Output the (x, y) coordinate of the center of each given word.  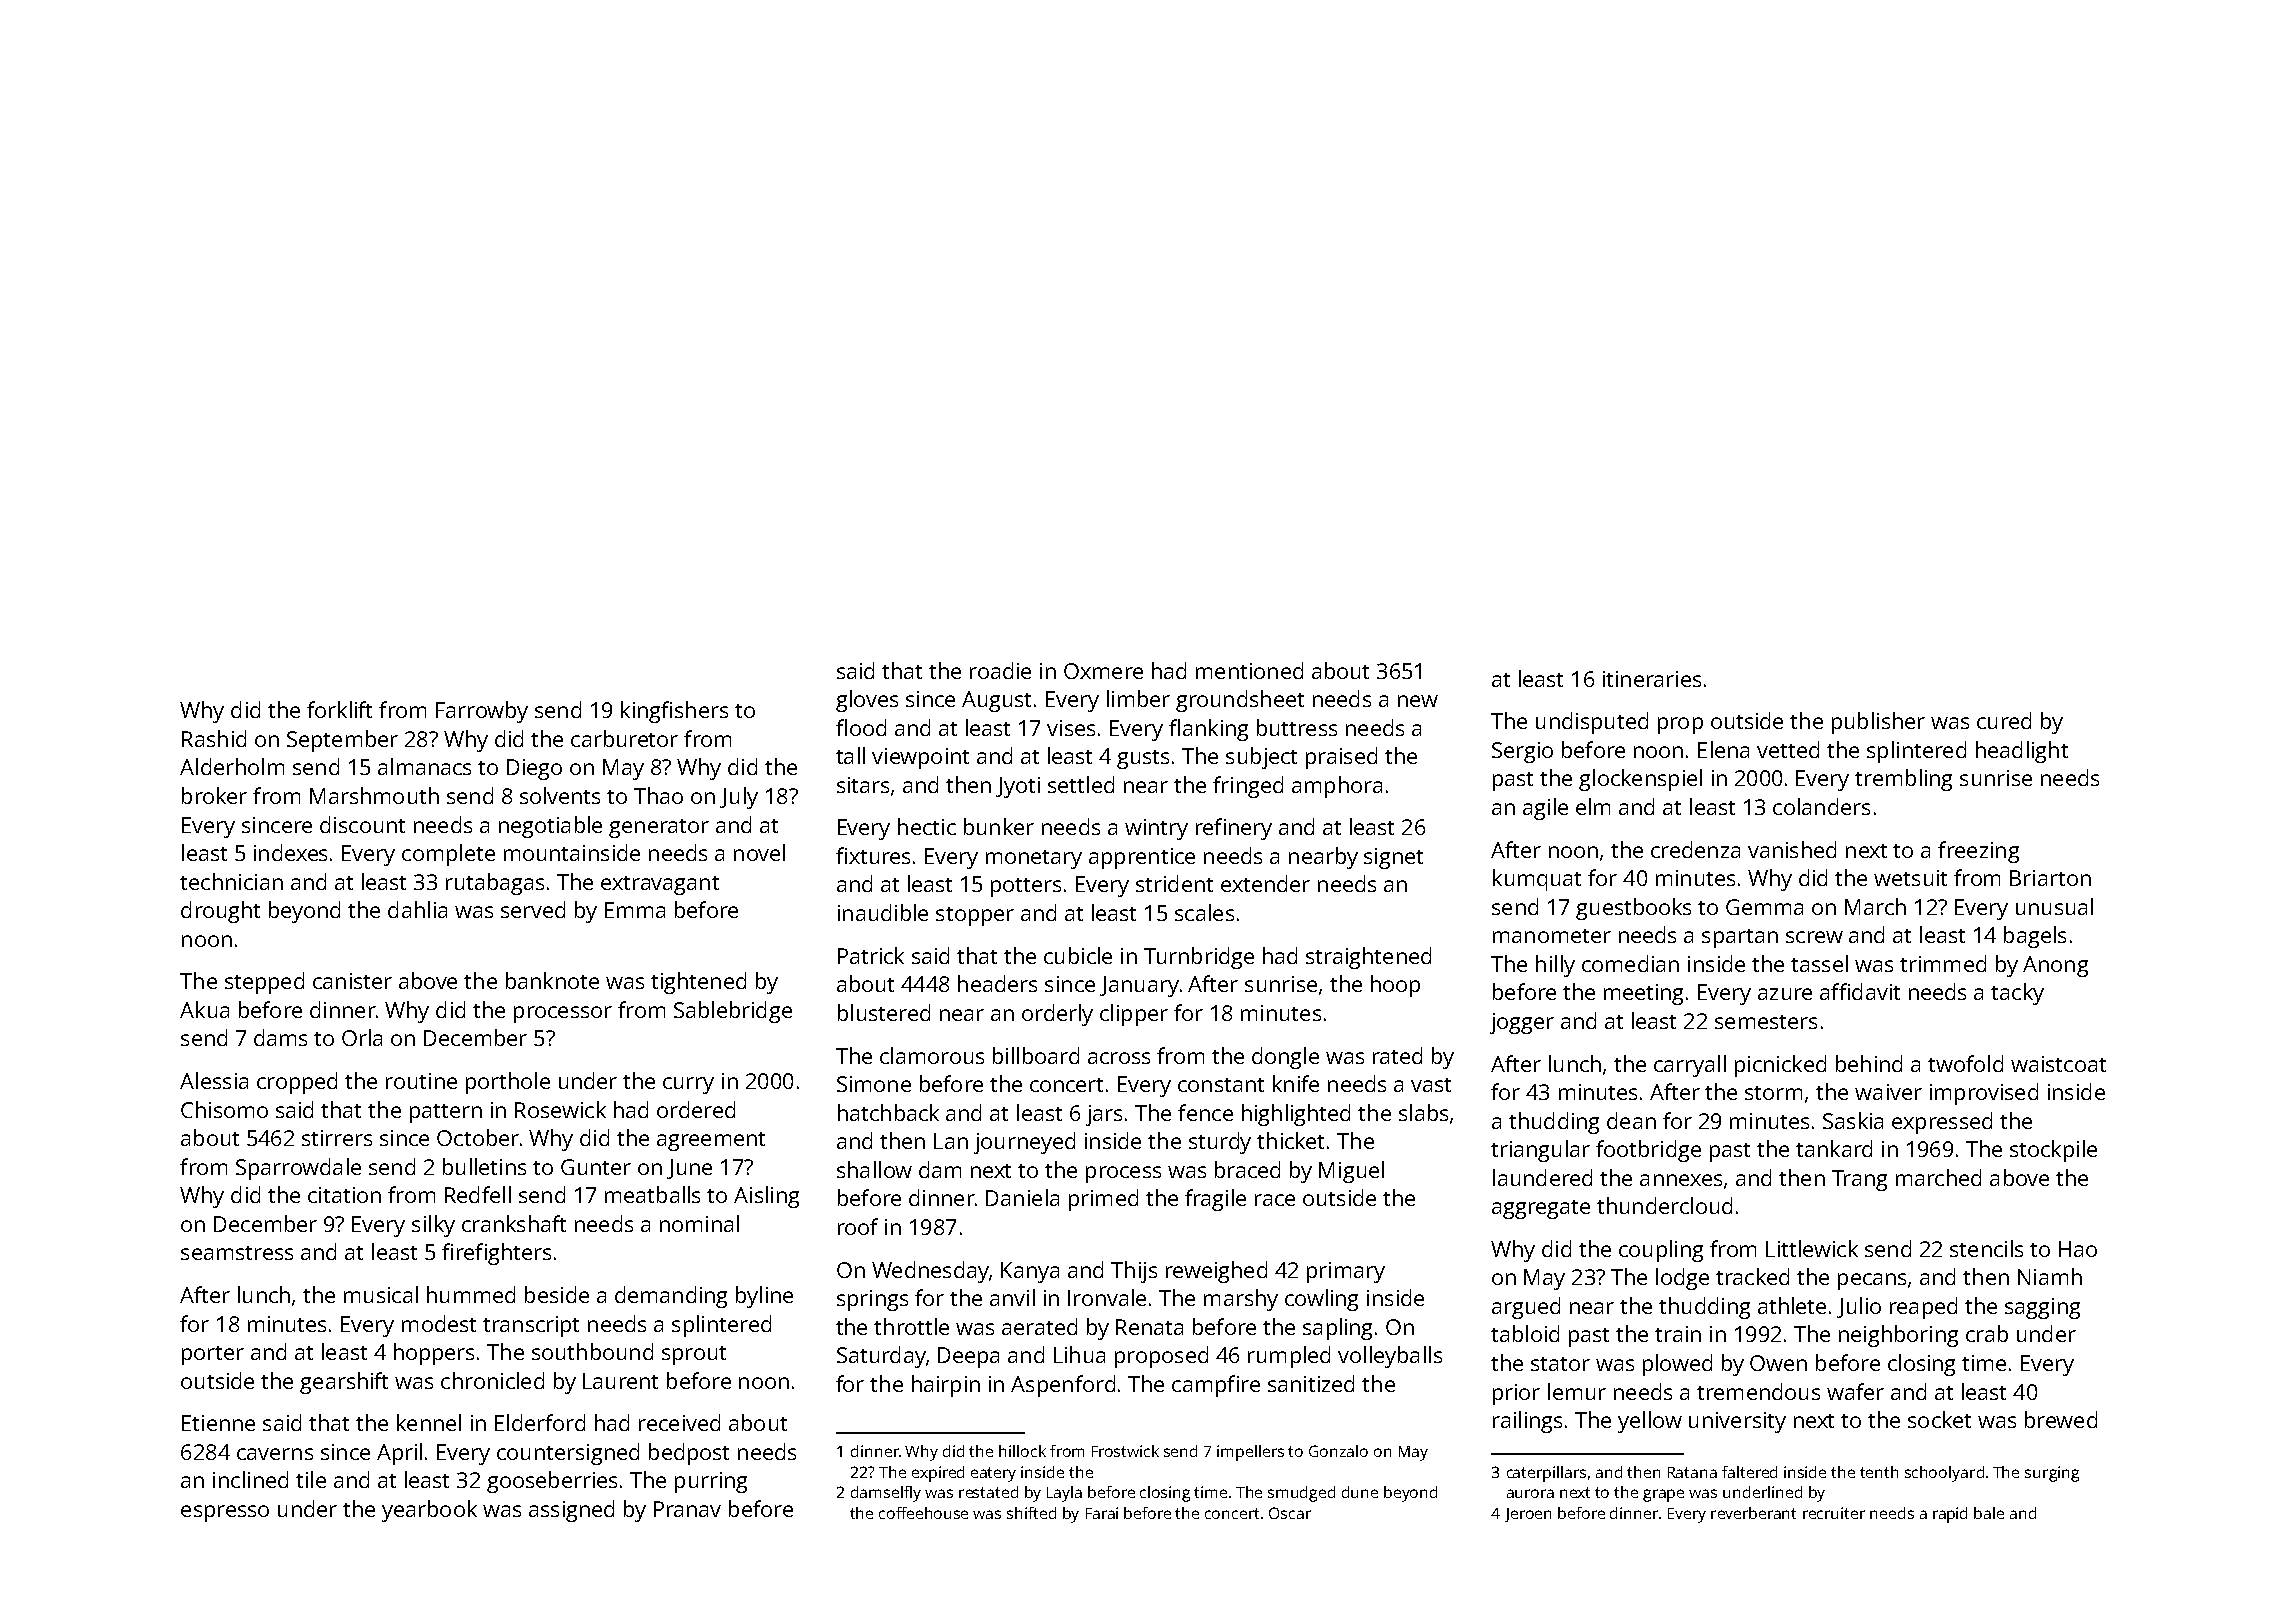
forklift (339, 709)
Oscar (1290, 1513)
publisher (1878, 723)
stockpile (2053, 1151)
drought (220, 912)
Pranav (687, 1509)
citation (344, 1195)
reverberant (1753, 1513)
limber (1138, 698)
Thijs (1134, 1272)
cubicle (1078, 955)
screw (1814, 937)
